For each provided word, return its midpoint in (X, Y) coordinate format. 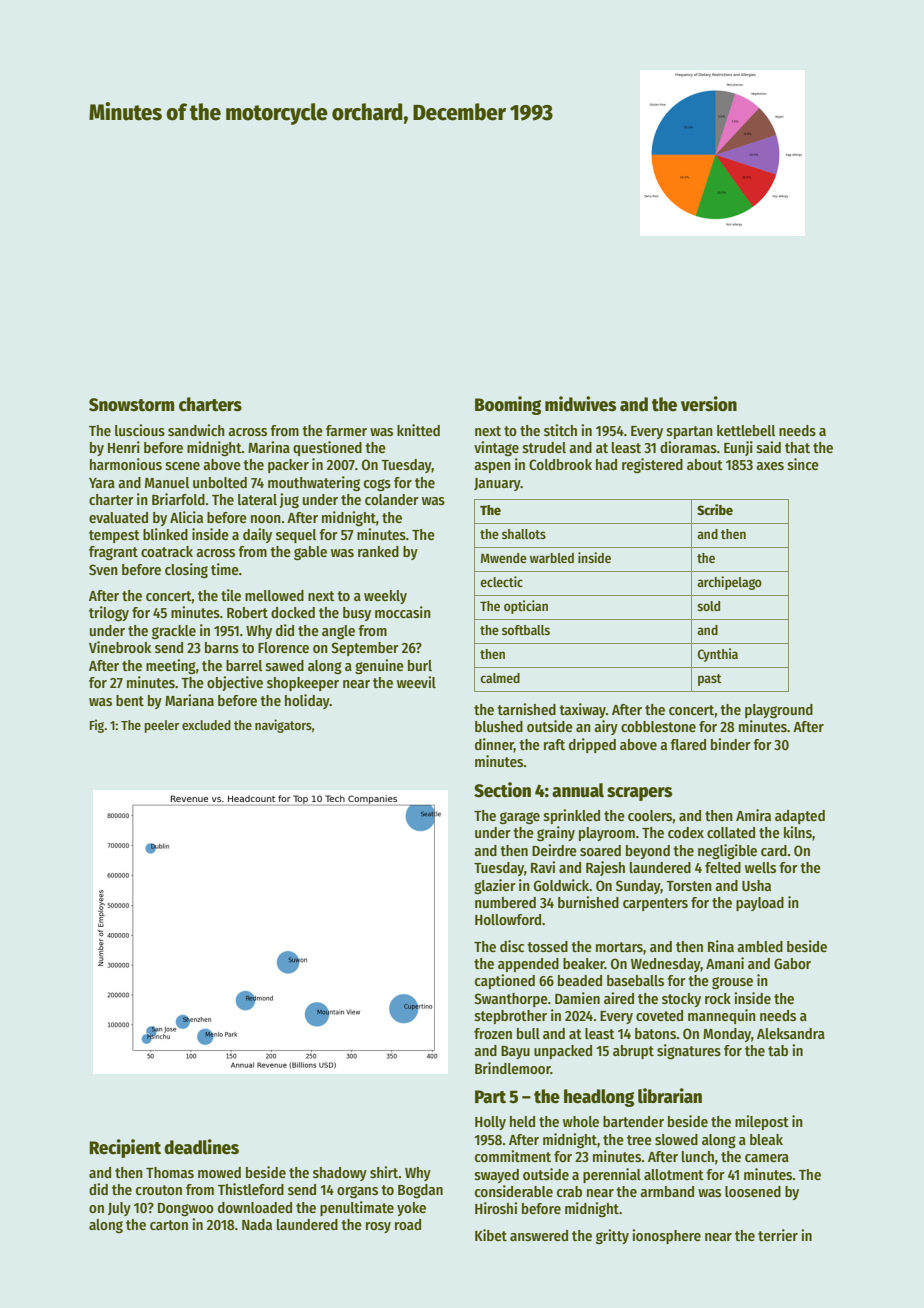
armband (667, 1191)
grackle (174, 632)
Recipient (125, 1148)
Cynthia (718, 655)
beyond (648, 852)
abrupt (633, 1052)
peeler (162, 726)
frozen (493, 1033)
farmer (346, 430)
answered (539, 1235)
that (797, 447)
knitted (418, 430)
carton (169, 1225)
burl (420, 665)
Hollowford (508, 919)
